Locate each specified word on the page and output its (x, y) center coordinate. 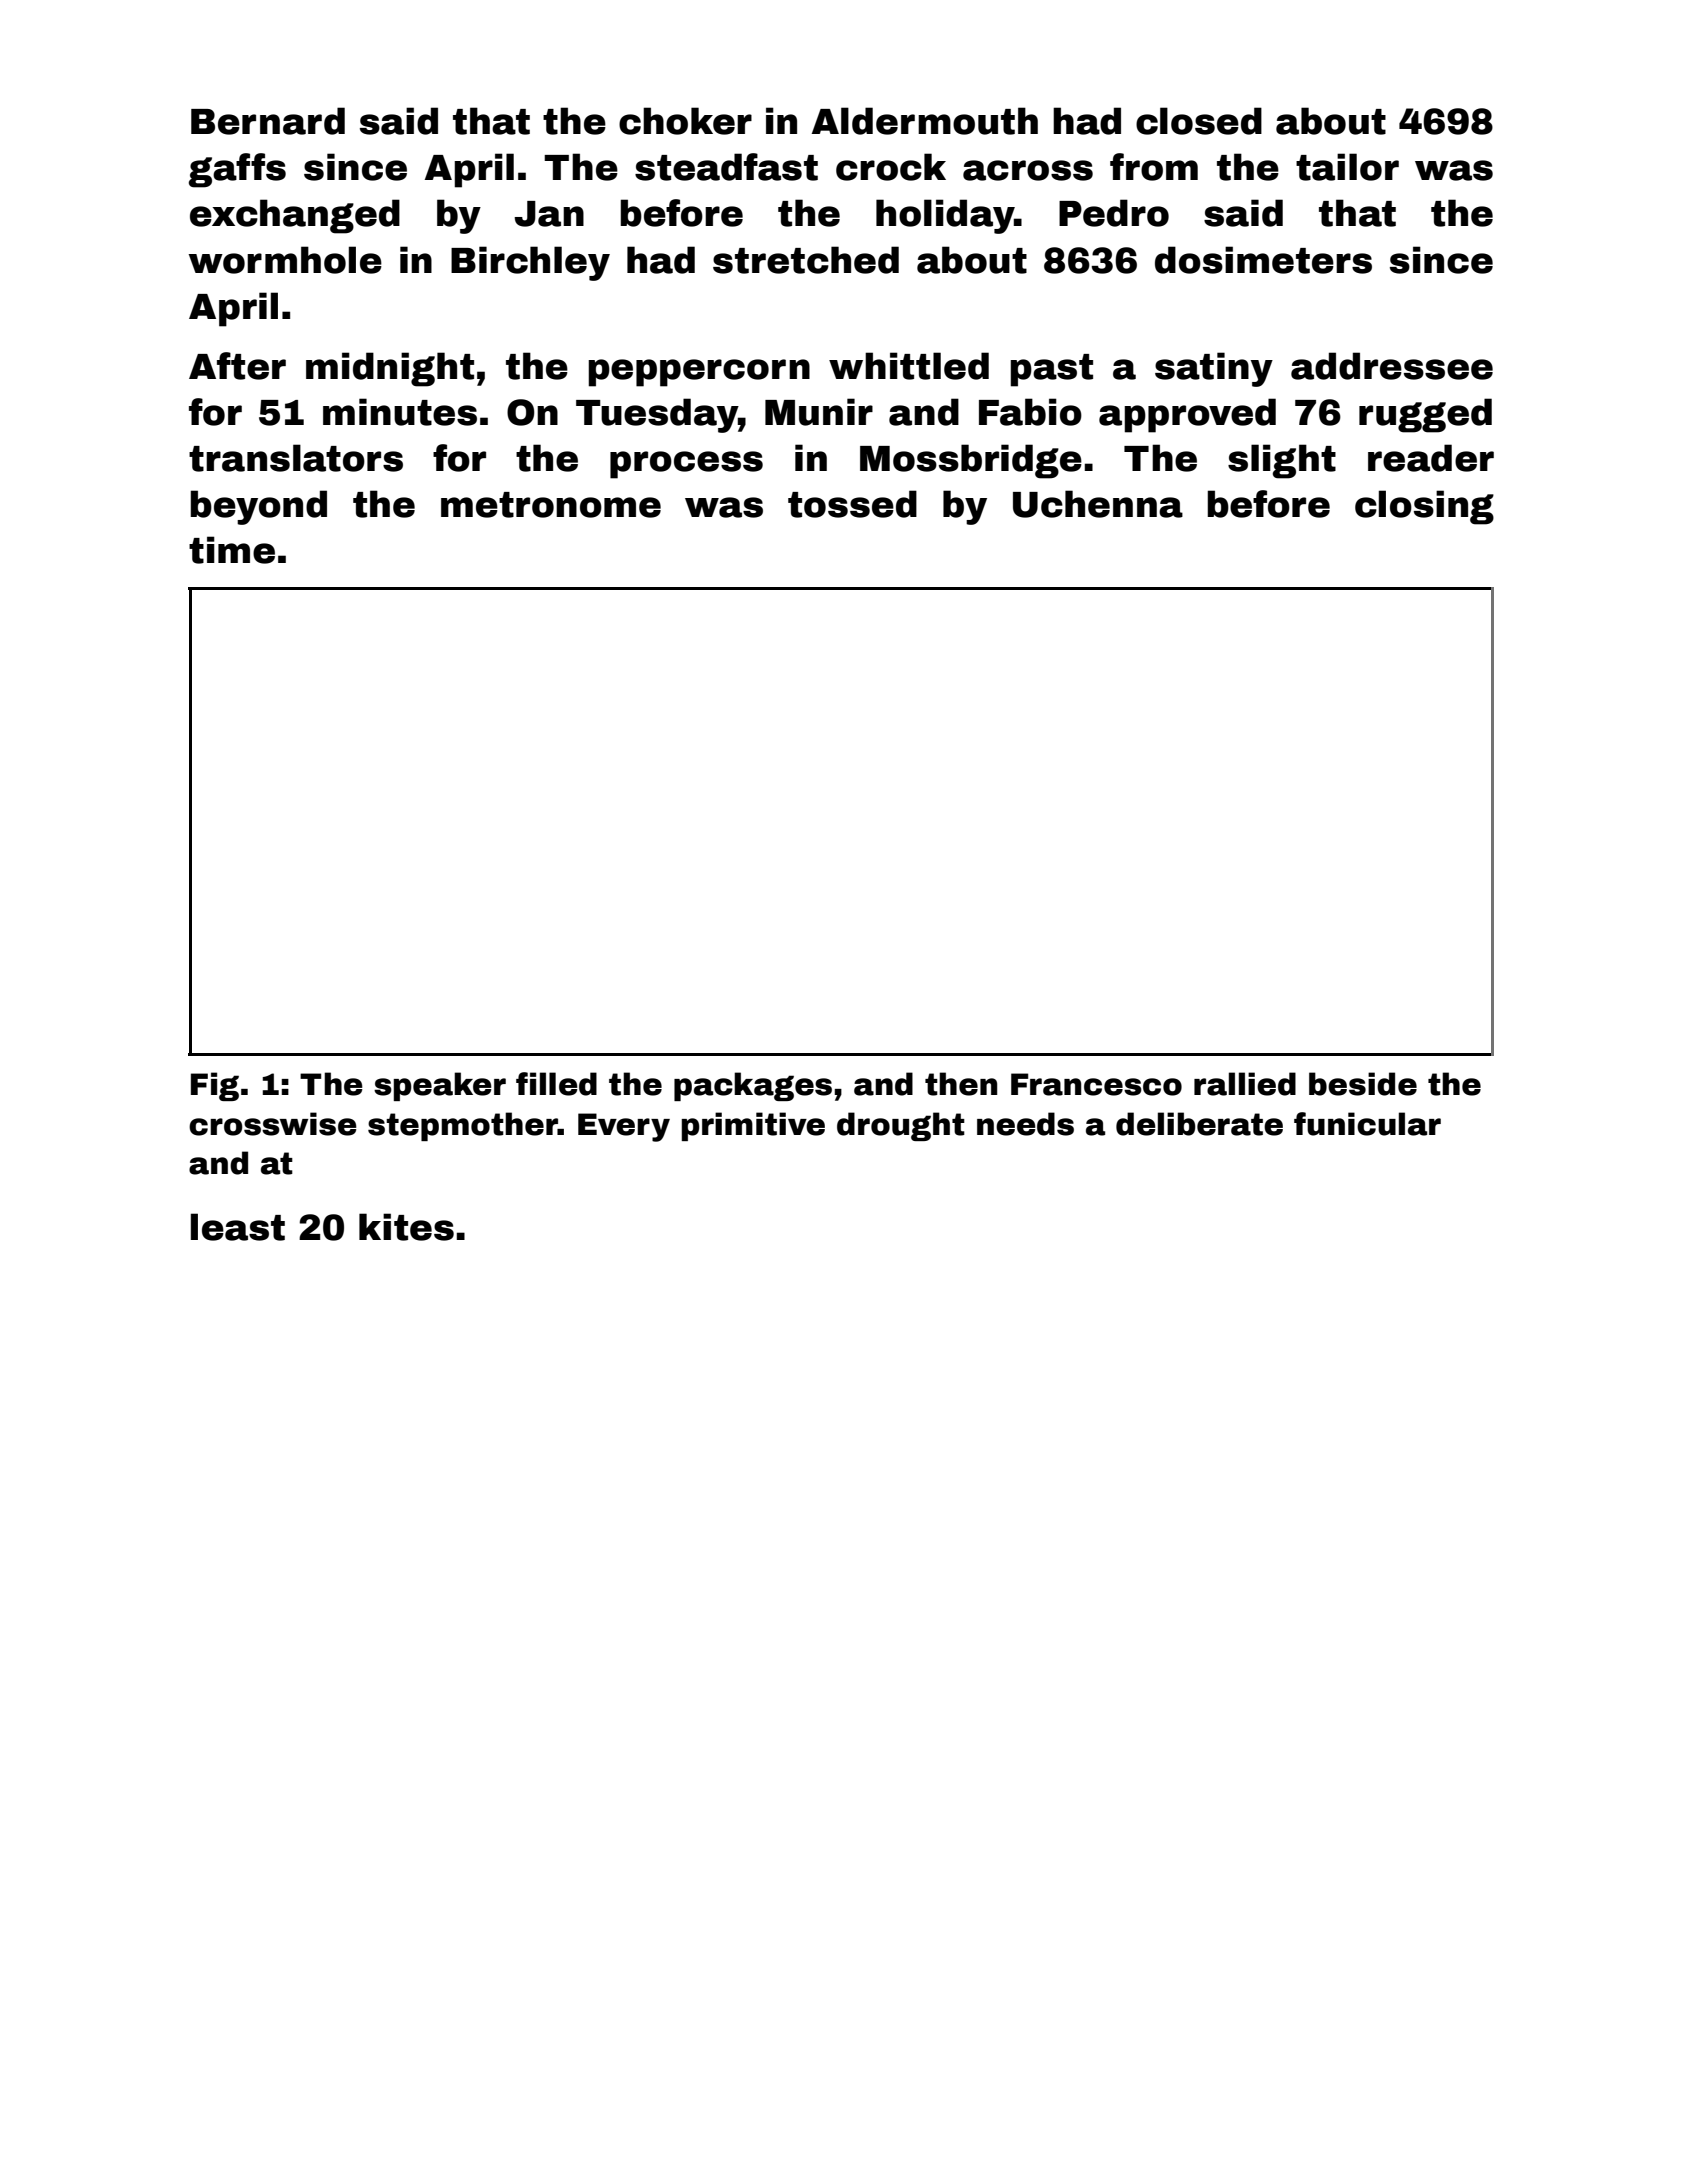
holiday (945, 216)
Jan (549, 214)
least (238, 1227)
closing (1424, 507)
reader (1431, 458)
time (232, 550)
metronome (551, 505)
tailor (1347, 167)
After (237, 366)
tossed (852, 504)
